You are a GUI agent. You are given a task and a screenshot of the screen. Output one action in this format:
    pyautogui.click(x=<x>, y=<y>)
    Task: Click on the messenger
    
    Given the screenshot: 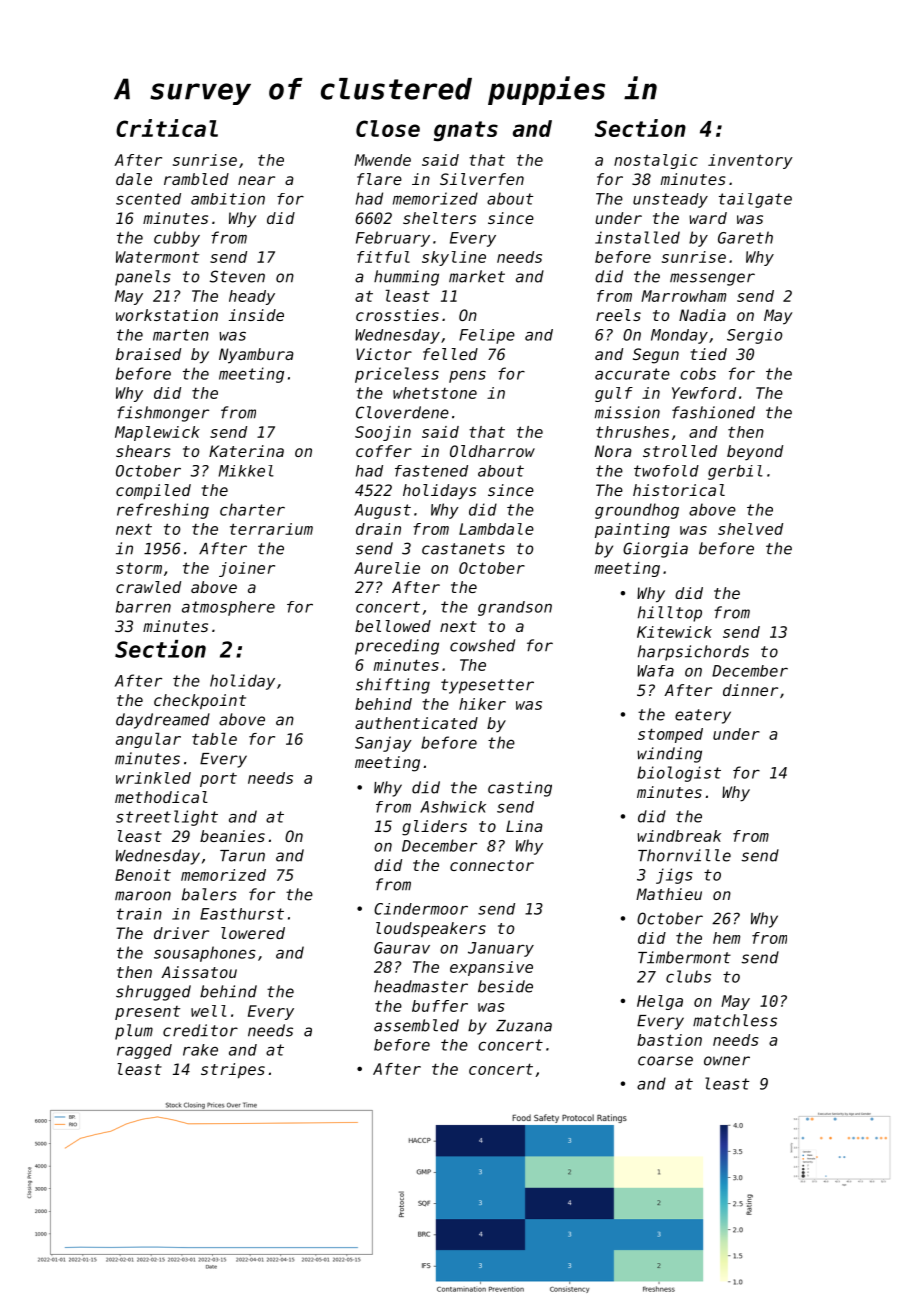 What is the action you would take?
    pyautogui.click(x=712, y=279)
